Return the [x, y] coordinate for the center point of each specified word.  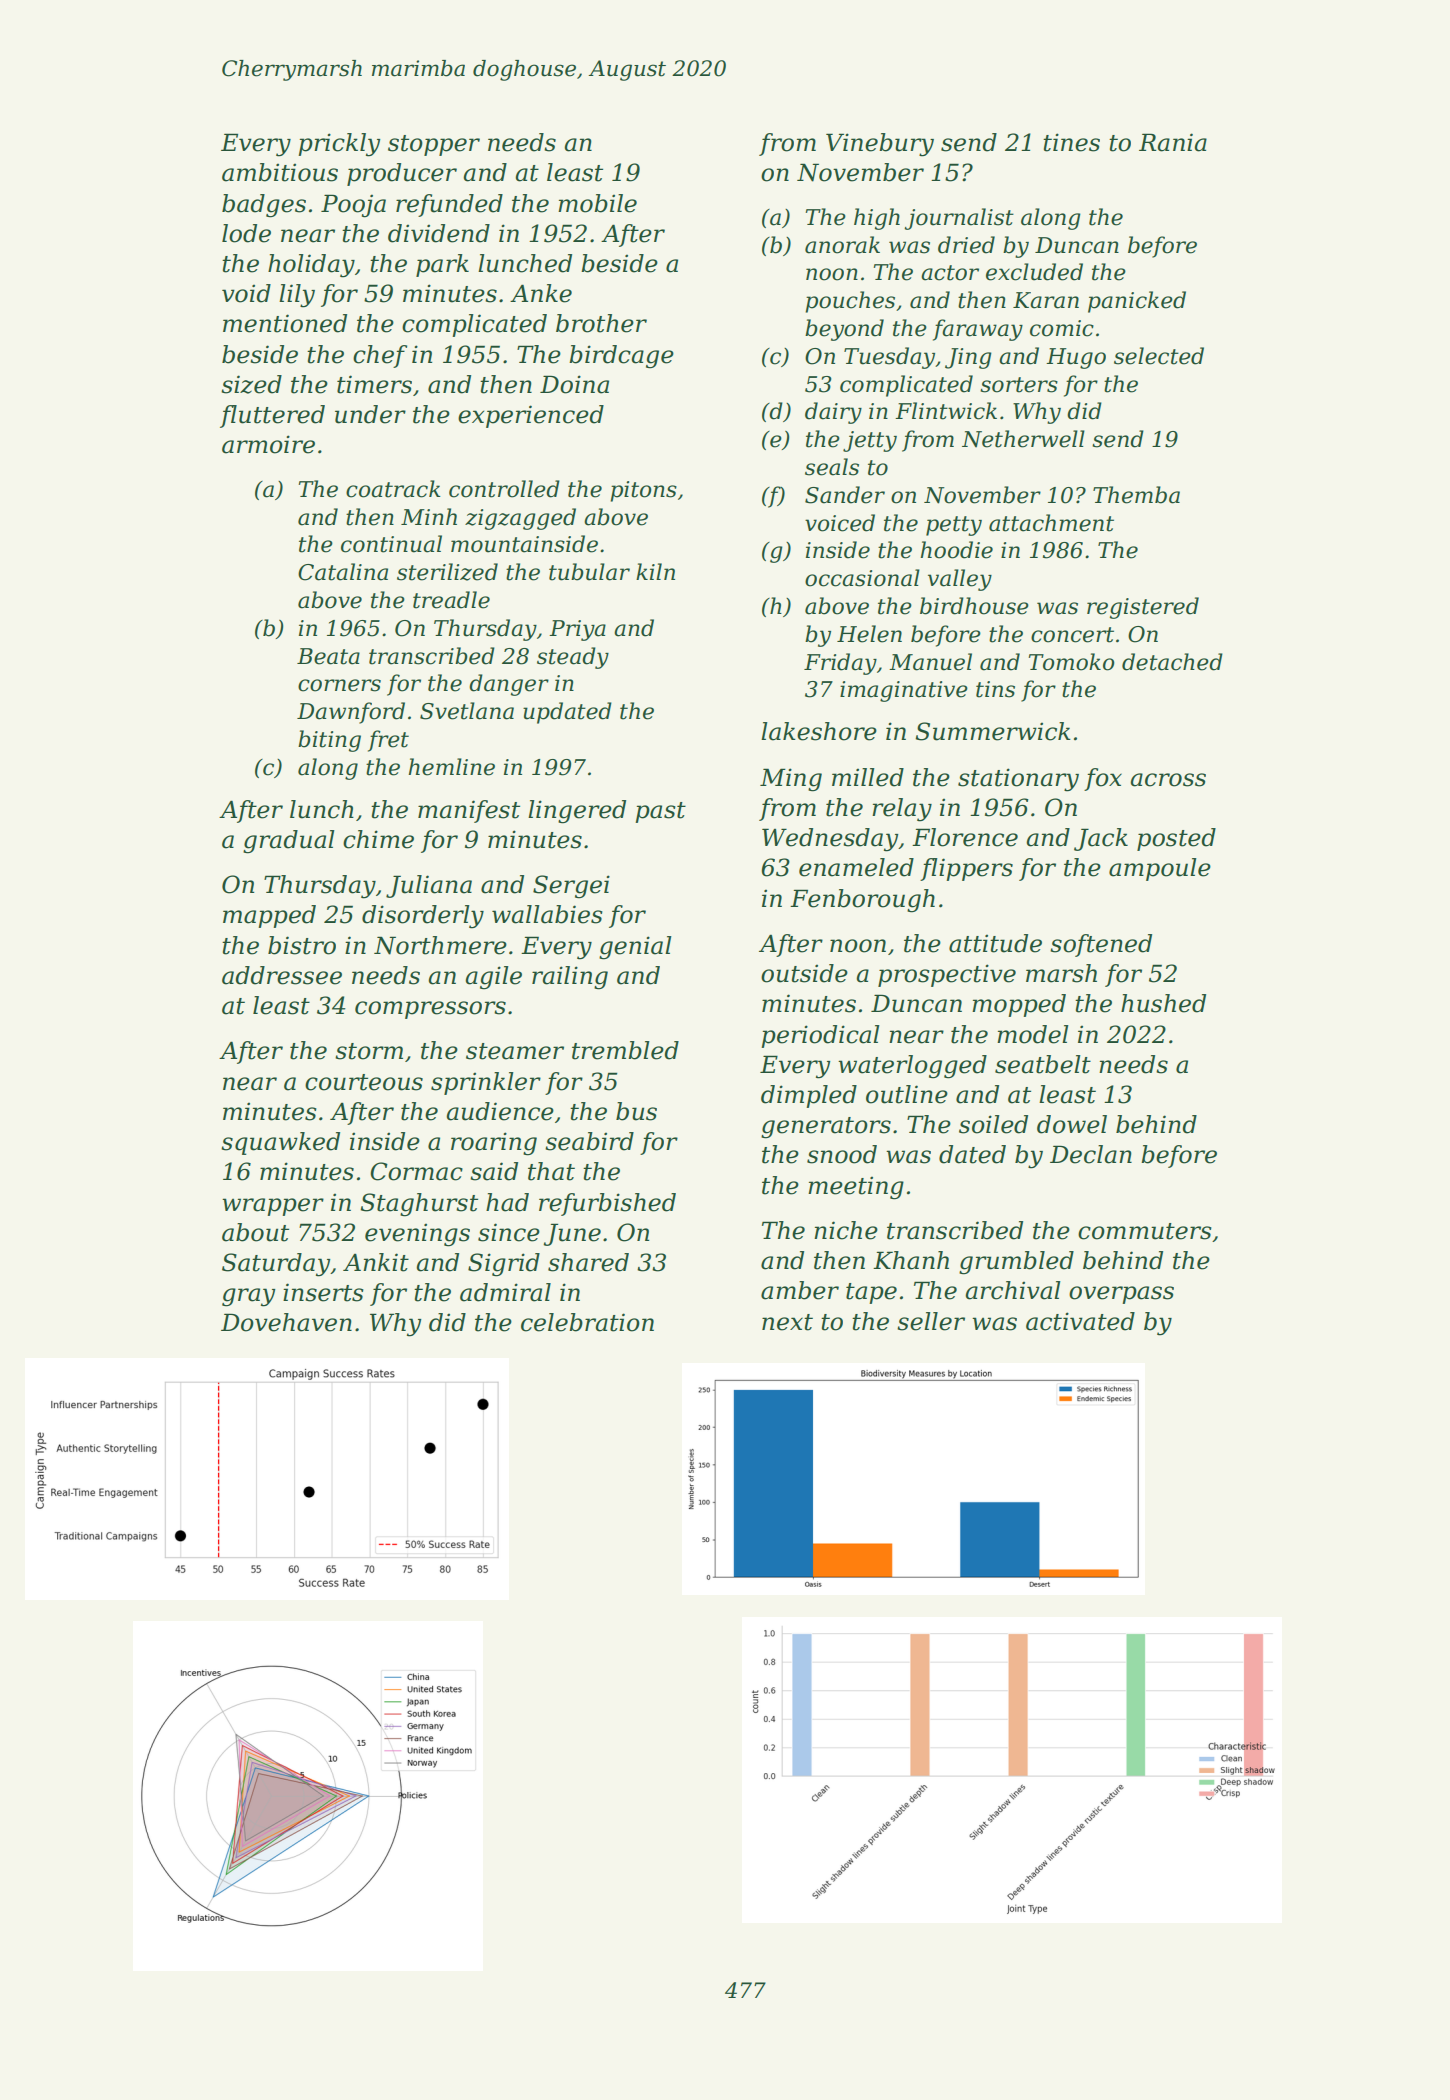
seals [832, 467]
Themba [1136, 495]
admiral [505, 1292]
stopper [434, 145]
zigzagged [520, 519]
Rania [1173, 142]
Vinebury [880, 145]
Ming [791, 780]
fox [1103, 779]
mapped [269, 916]
